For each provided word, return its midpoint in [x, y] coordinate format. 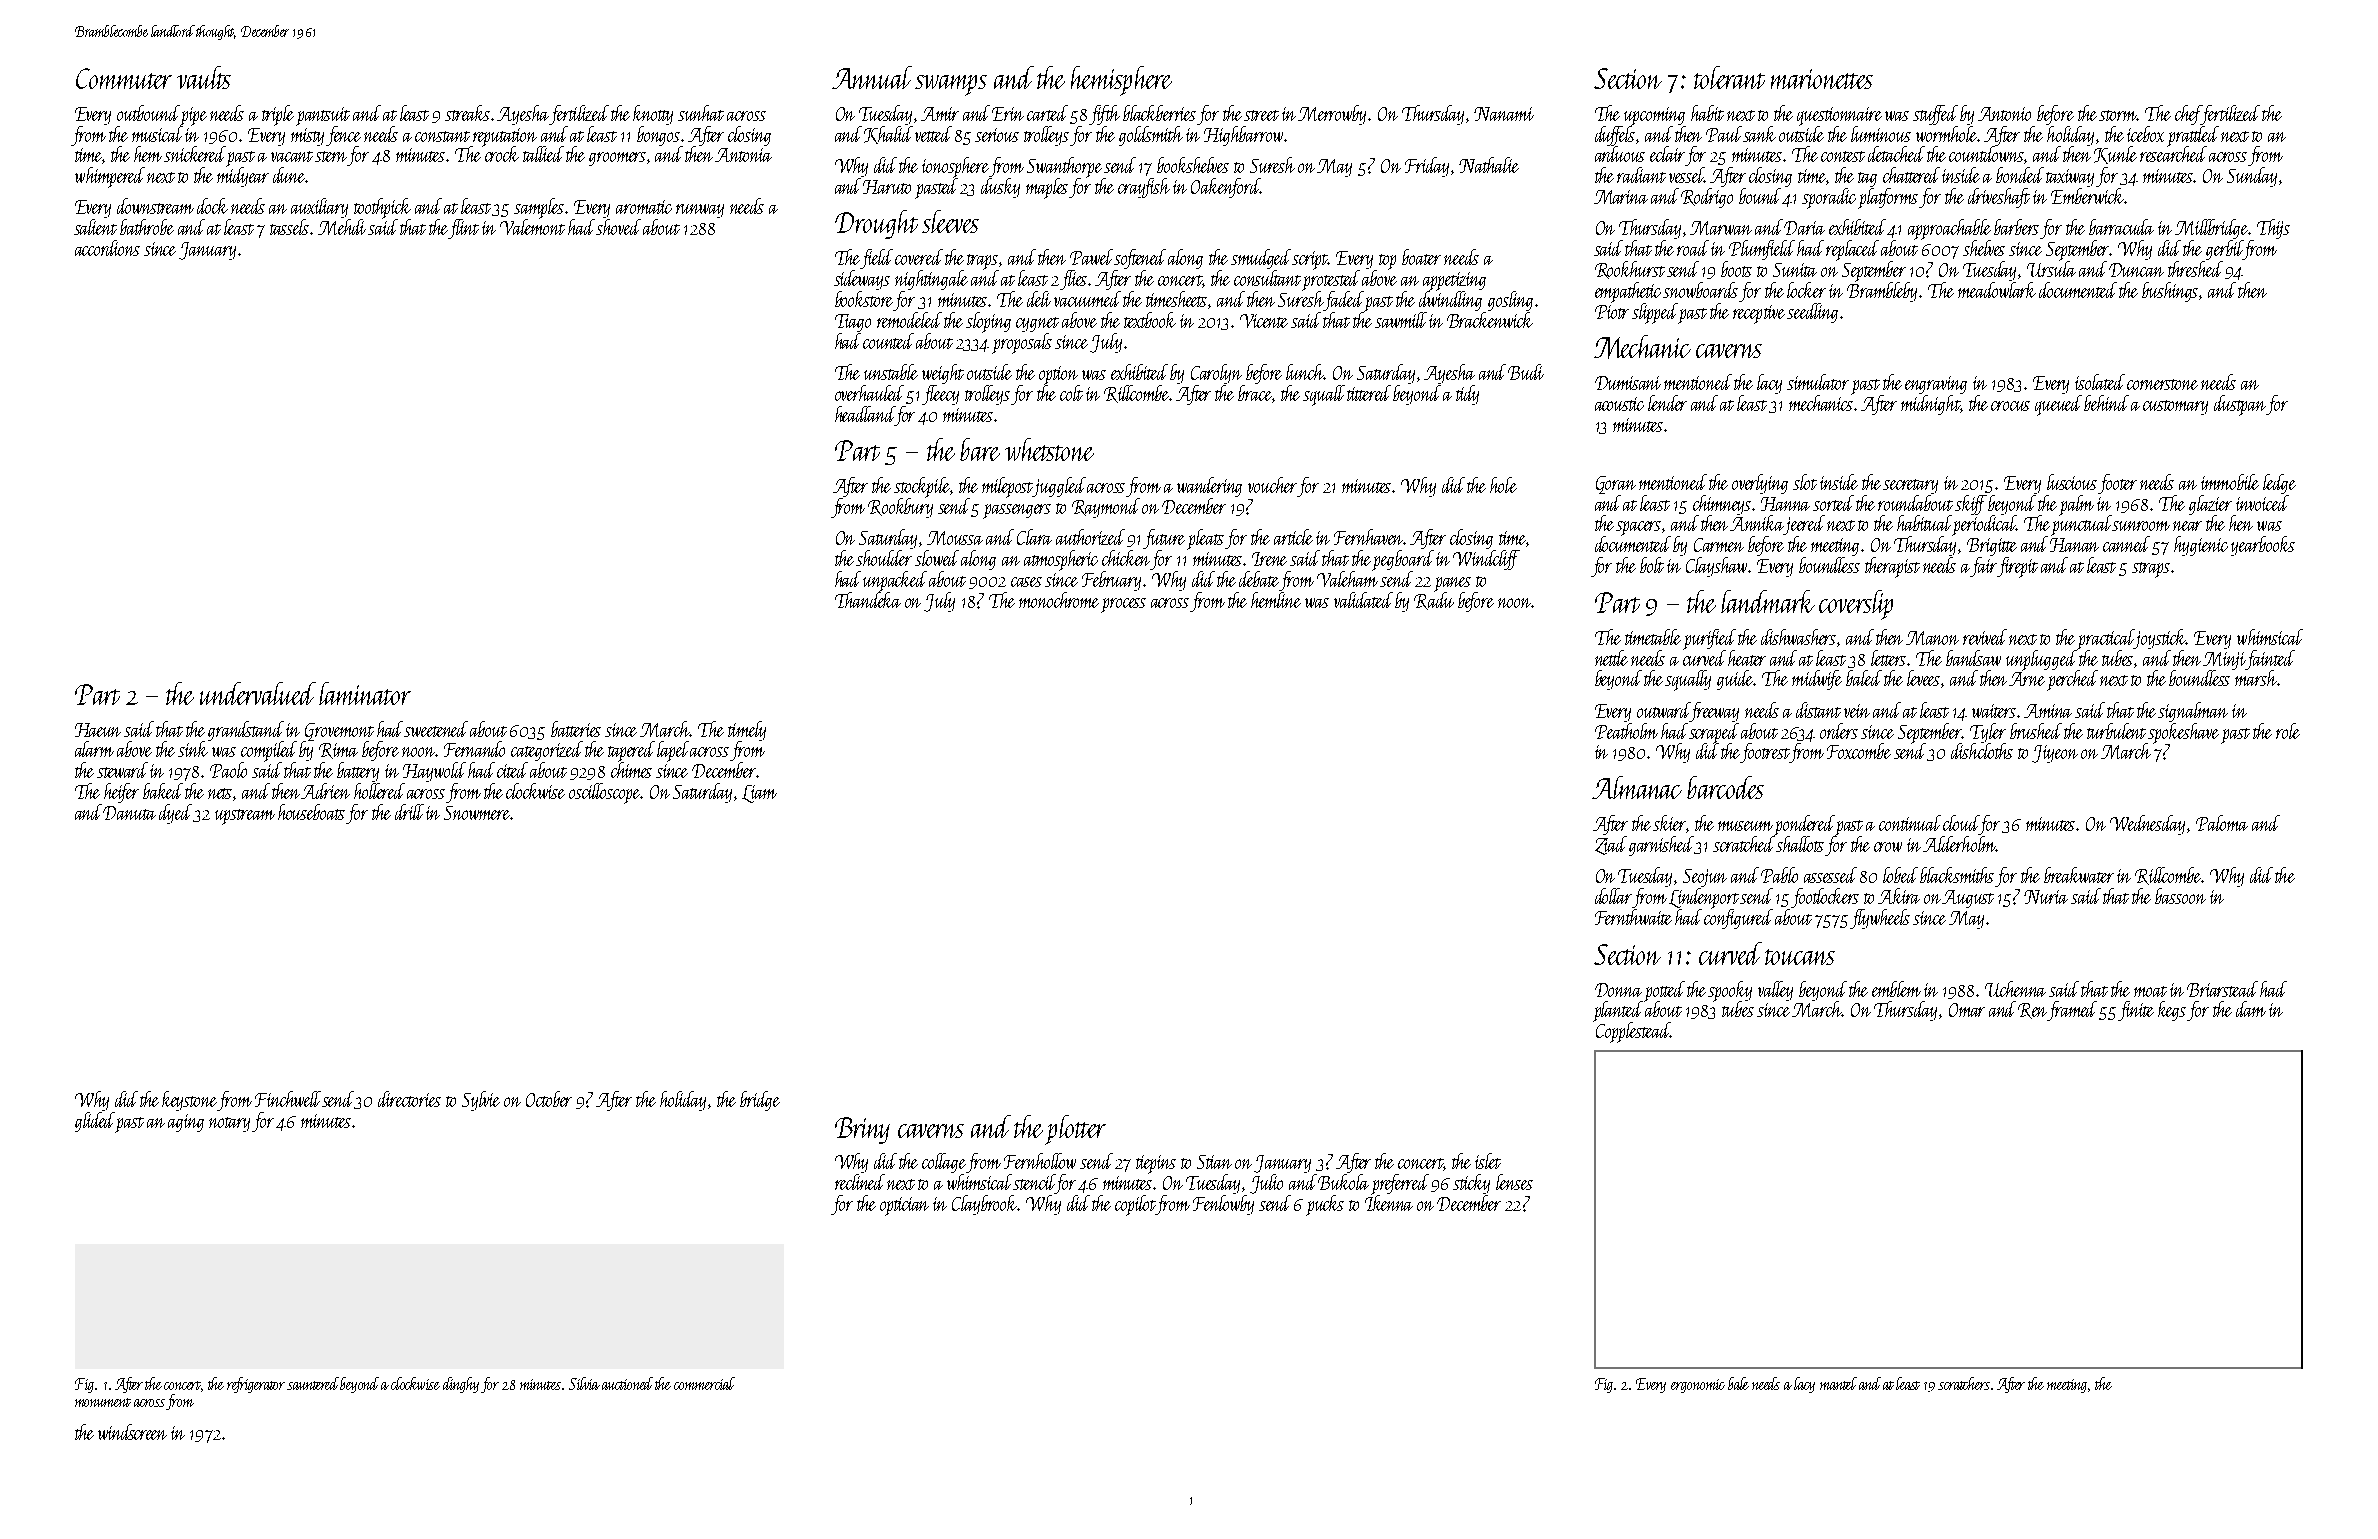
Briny [862, 1130]
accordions [107, 248]
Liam [759, 794]
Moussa [955, 538]
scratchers [1964, 1383]
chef [2188, 115]
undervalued [258, 693]
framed [2072, 1011]
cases [1026, 582]
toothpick [382, 208]
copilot [1135, 1205]
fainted [2270, 660]
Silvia [584, 1383]
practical [2106, 639]
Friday [1427, 167]
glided [95, 1122]
